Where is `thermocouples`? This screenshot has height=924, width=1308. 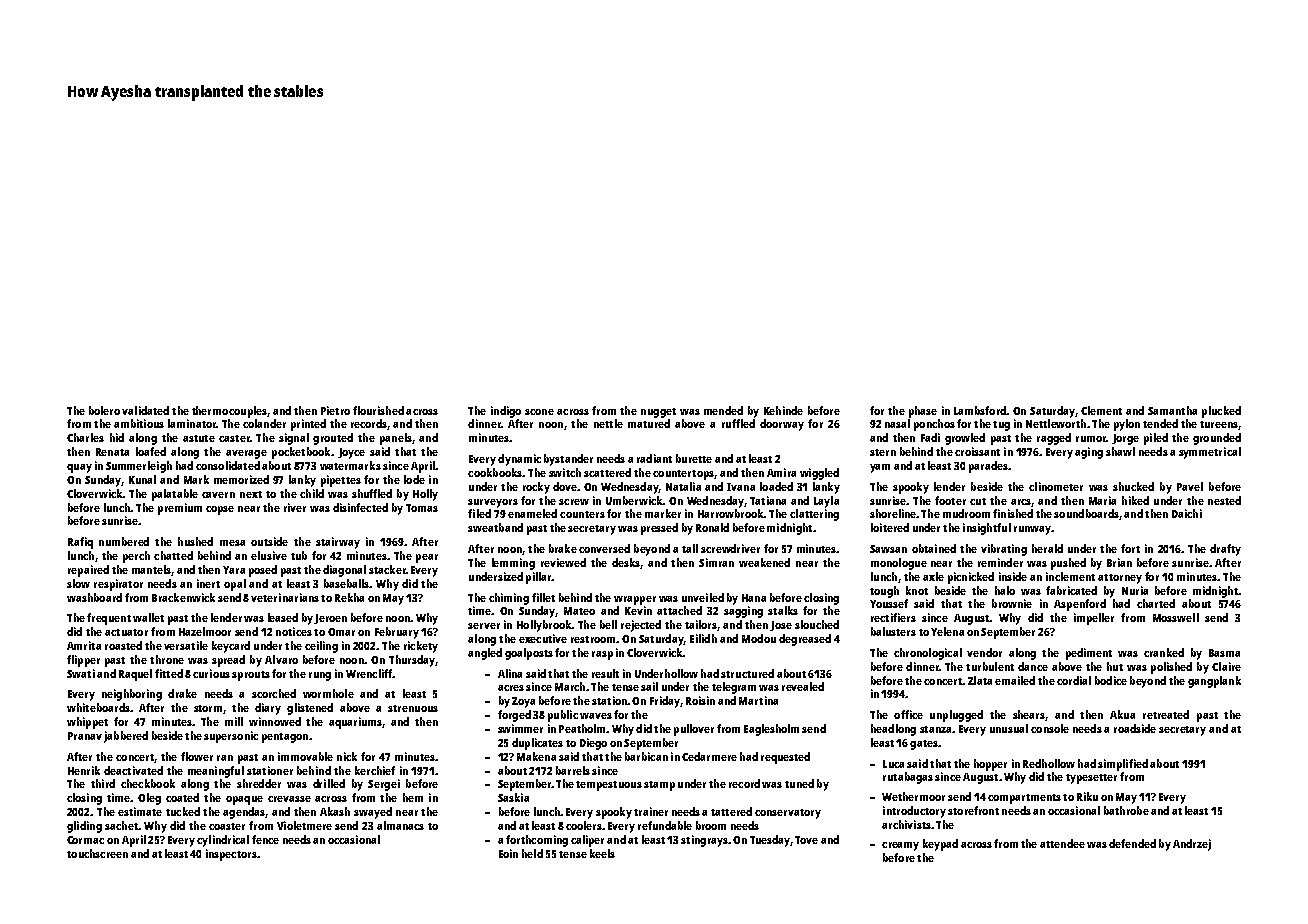 thermocouples is located at coordinates (229, 412).
